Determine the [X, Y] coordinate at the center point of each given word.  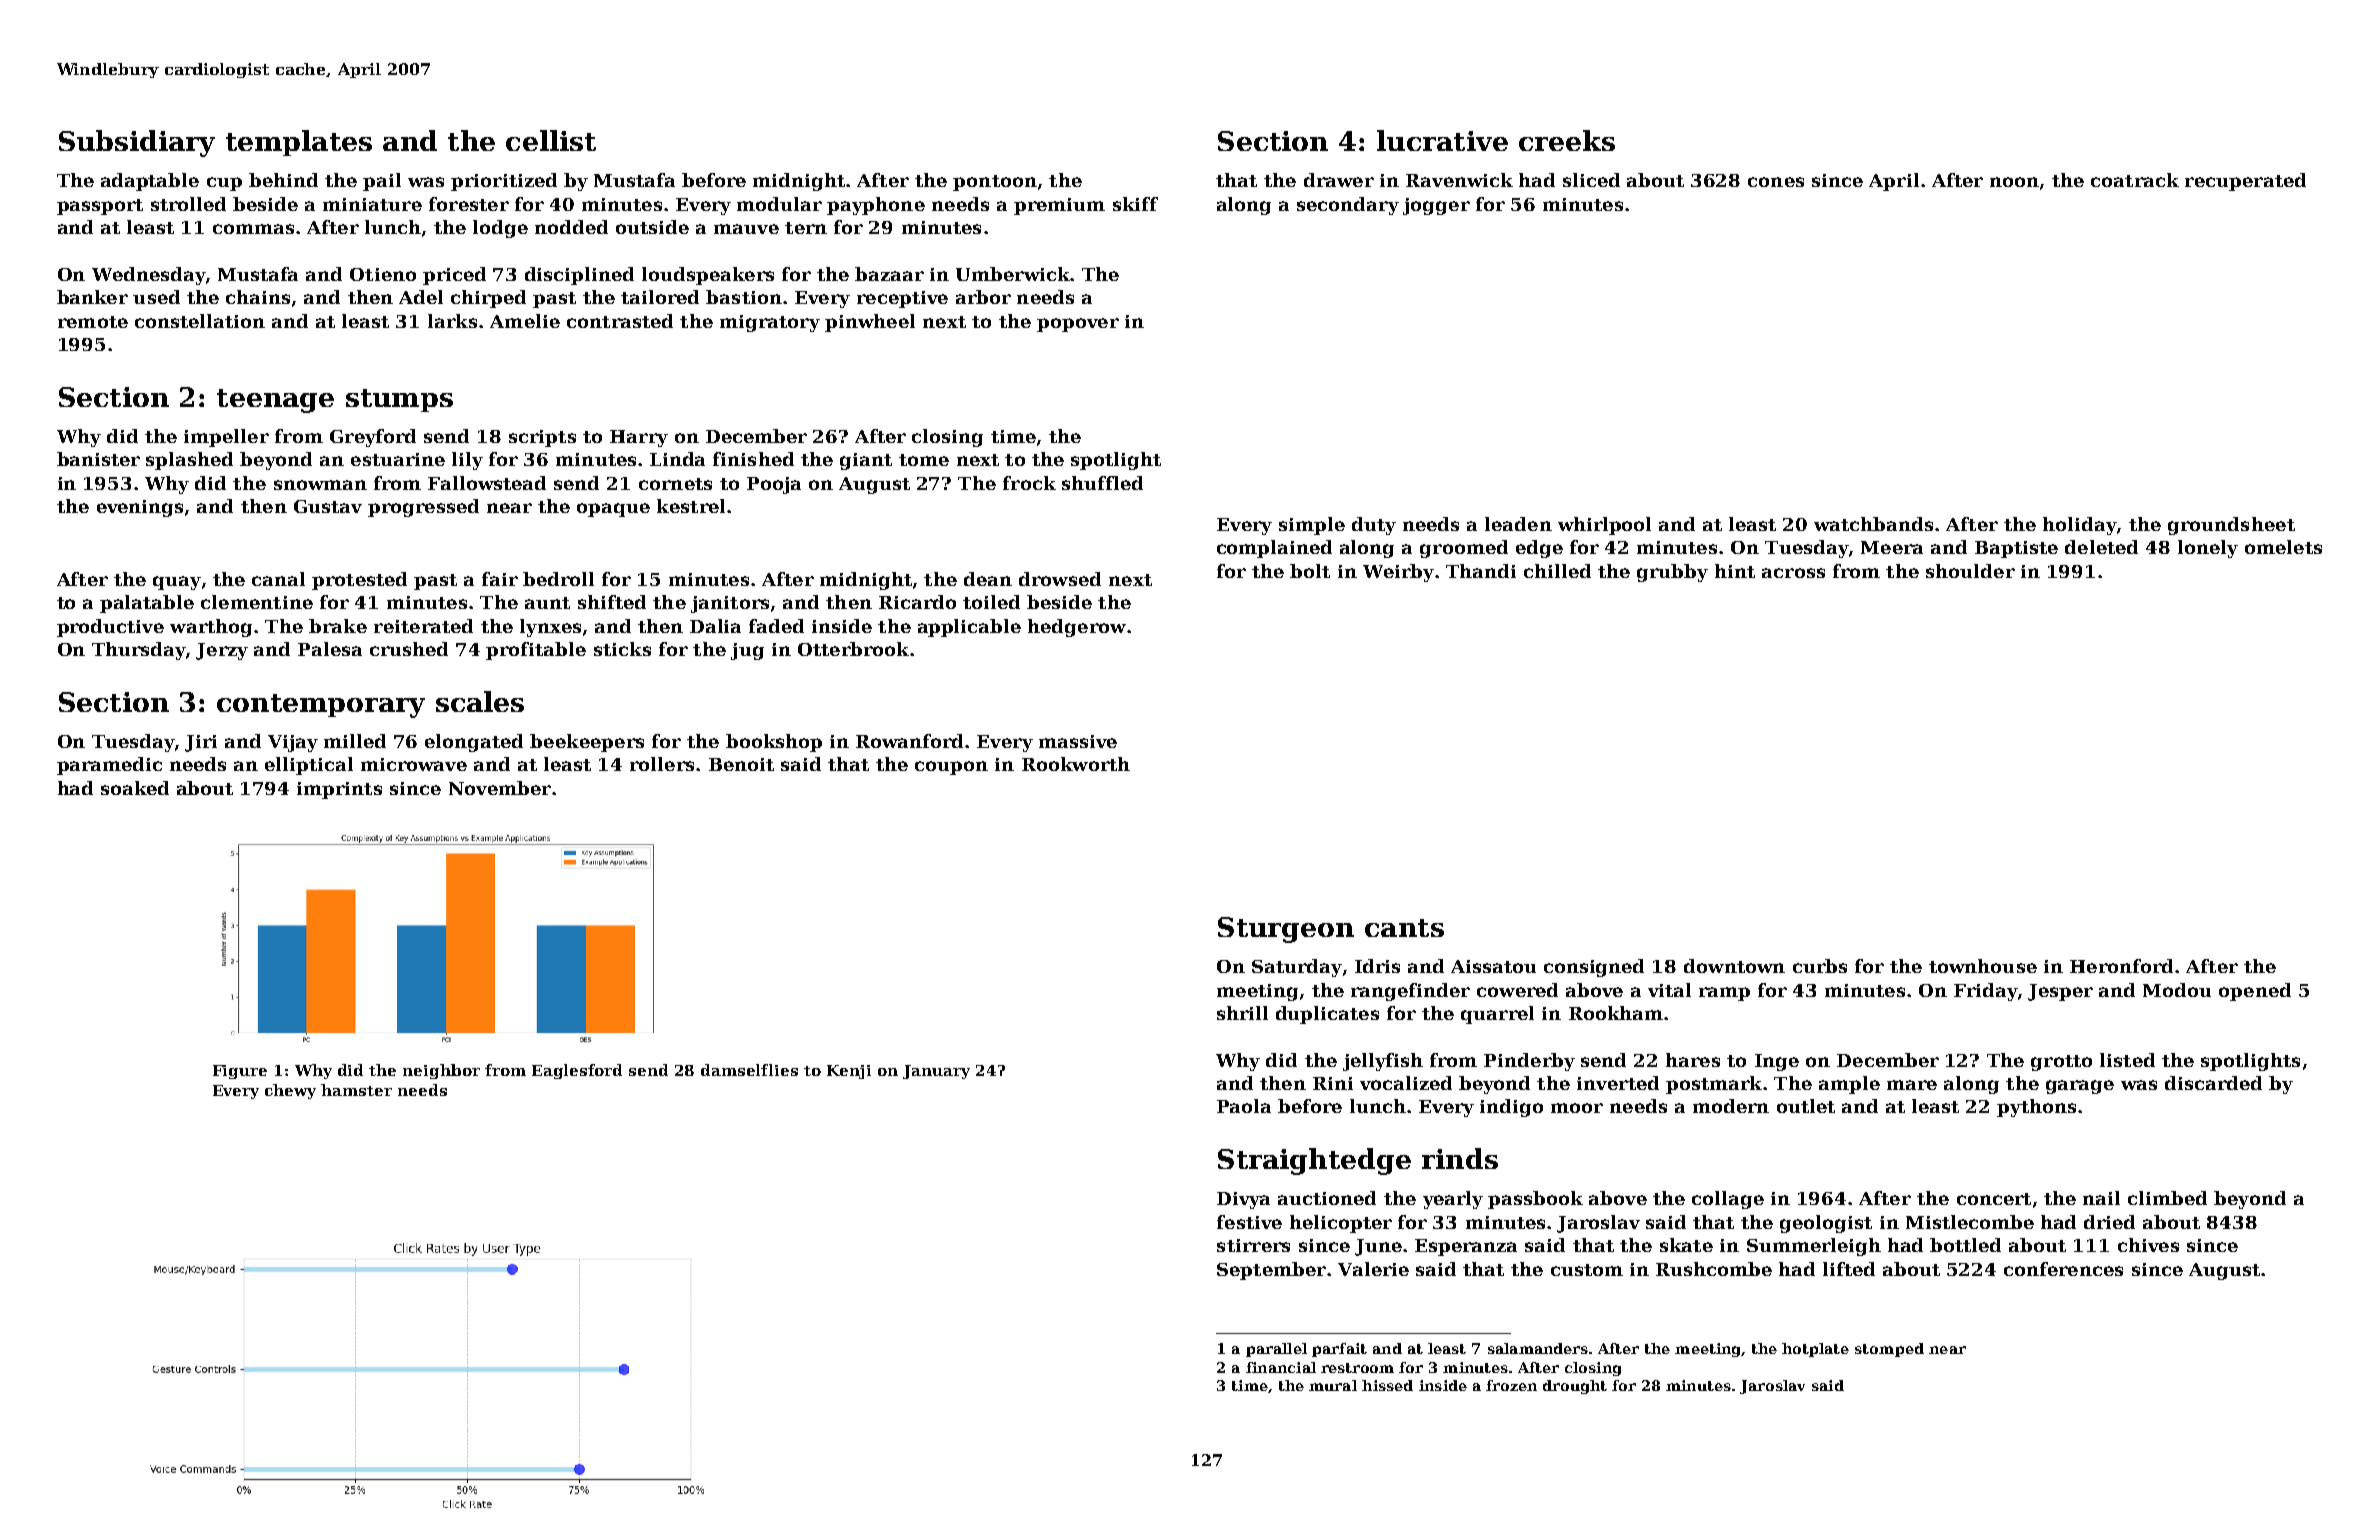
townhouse [1983, 966]
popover [1078, 325]
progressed [423, 508]
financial [1281, 1367]
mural [1333, 1385]
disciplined [579, 276]
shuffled [1102, 483]
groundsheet [2231, 526]
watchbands [1873, 524]
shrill [1242, 1013]
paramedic [109, 766]
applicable [969, 628]
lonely [2208, 549]
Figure [240, 1072]
